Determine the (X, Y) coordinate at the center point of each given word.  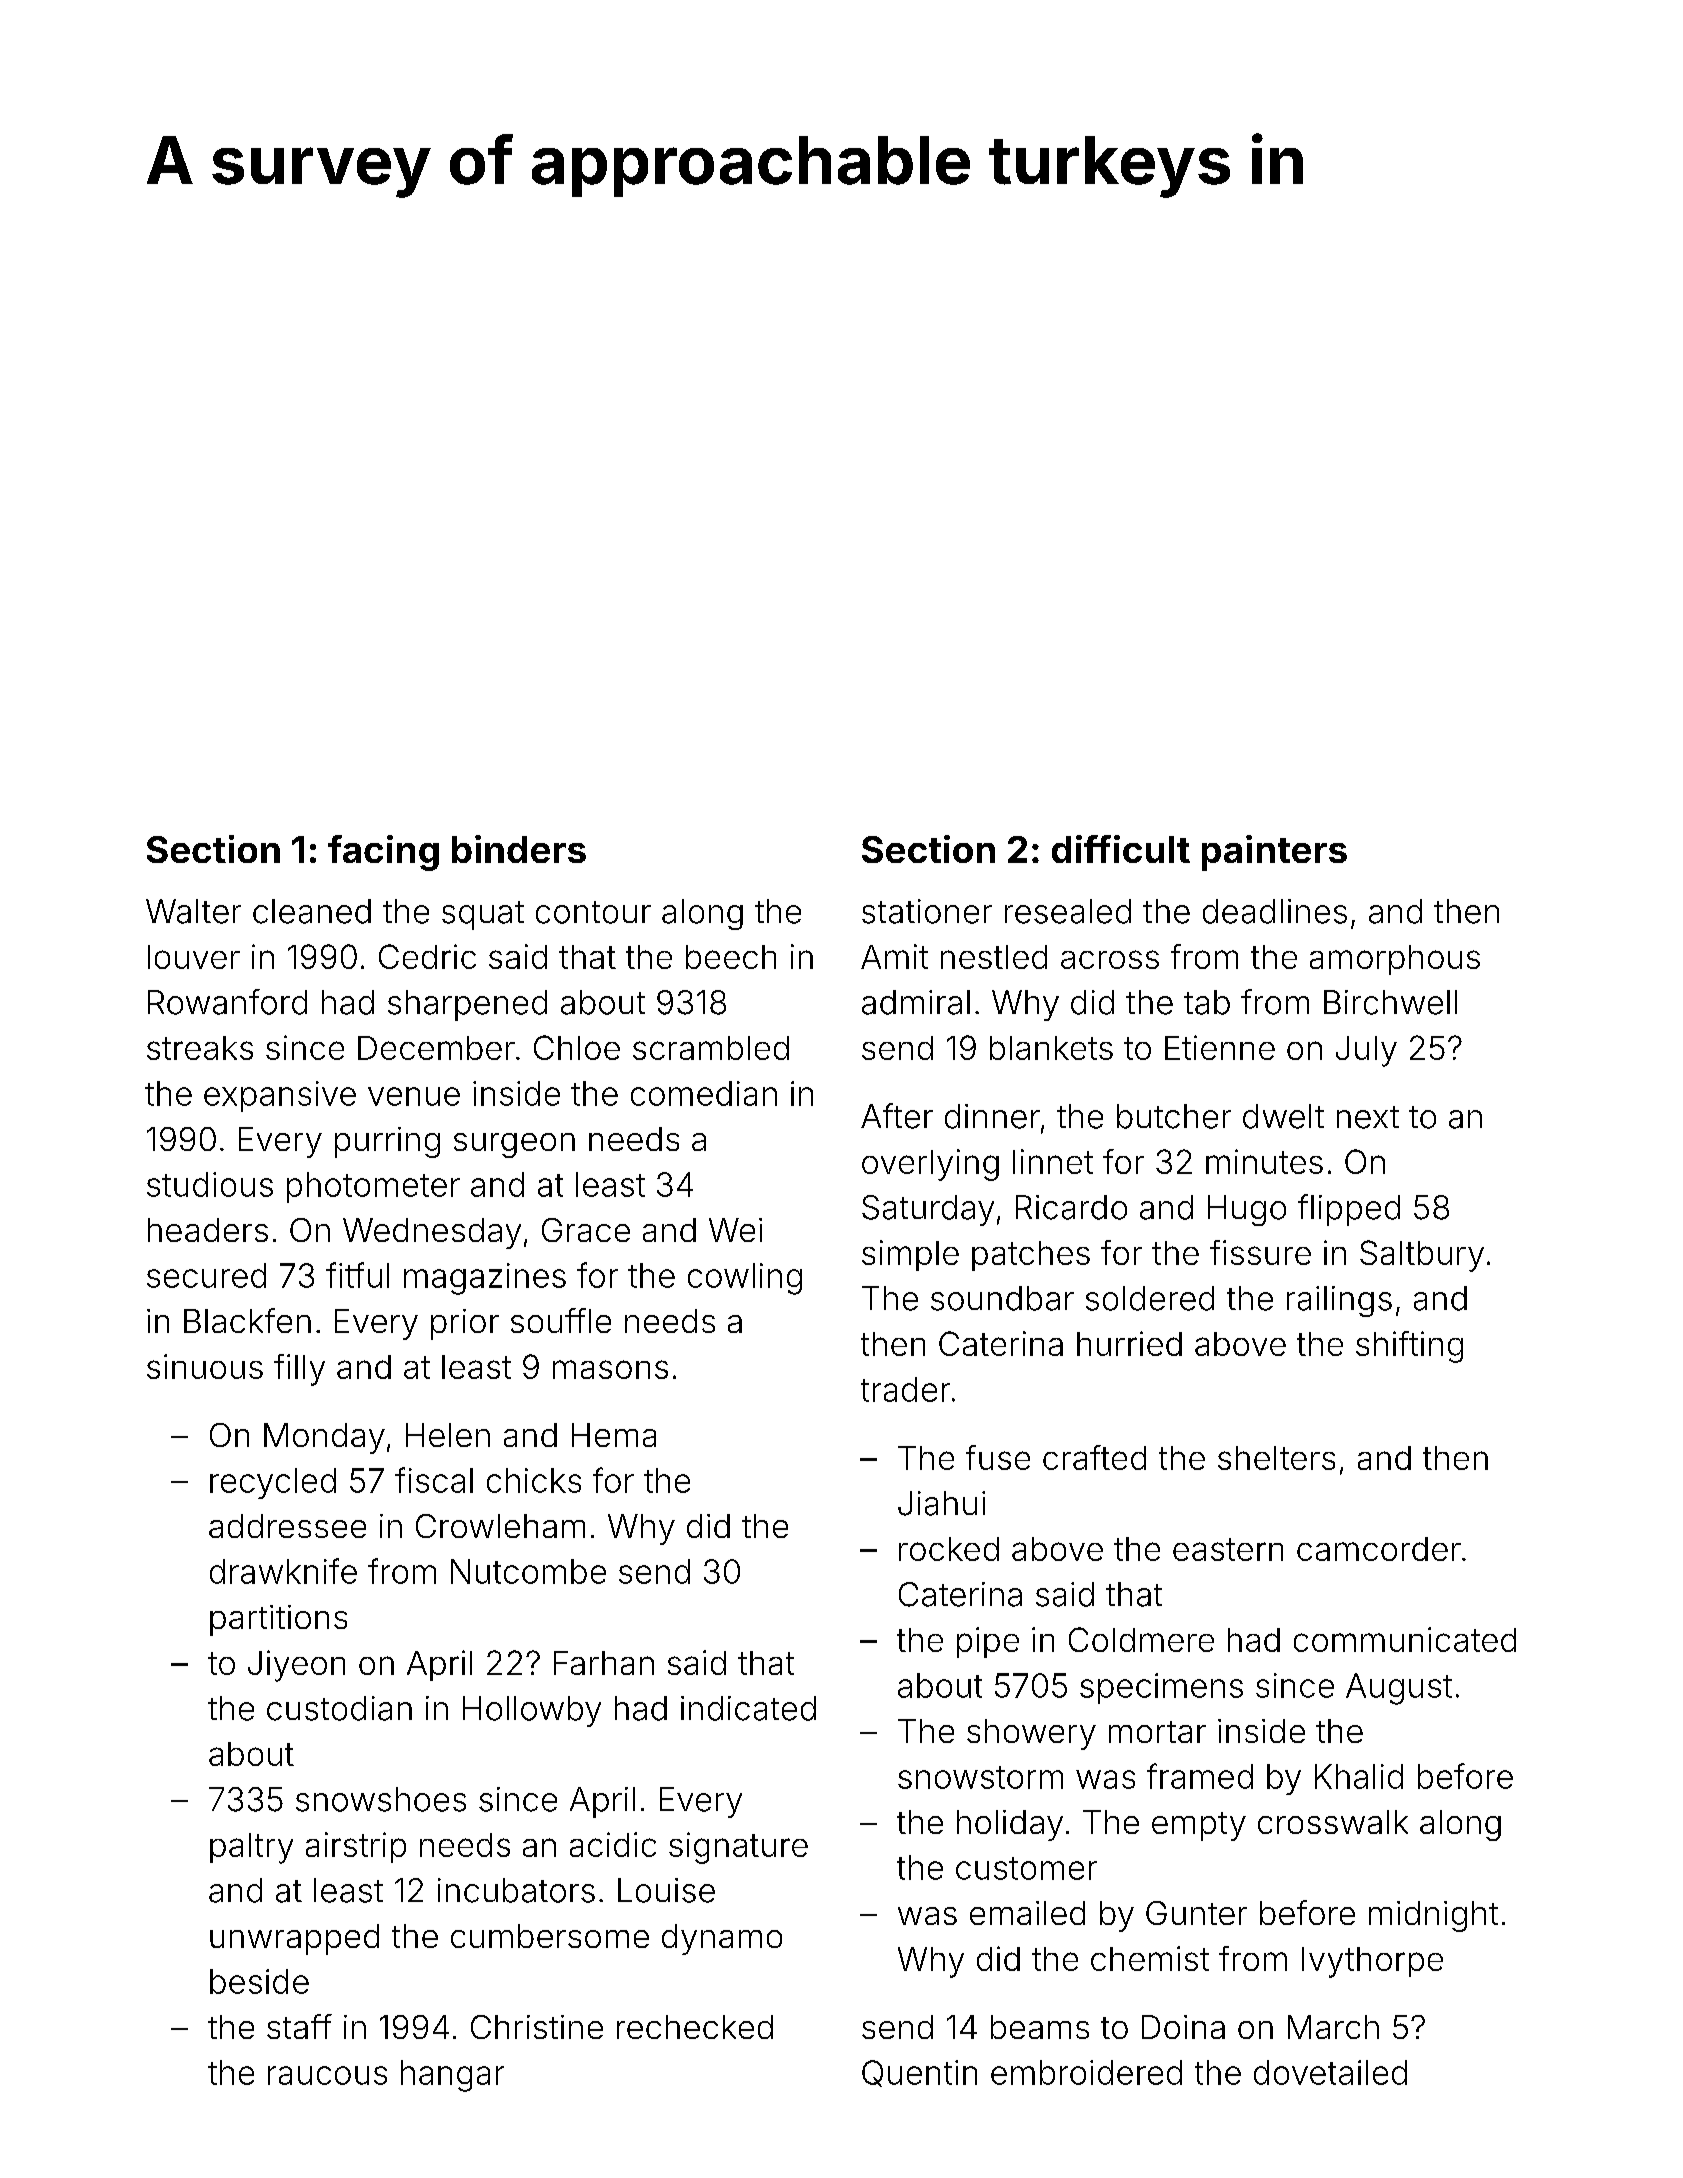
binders (519, 849)
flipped (1349, 1210)
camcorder (1379, 1549)
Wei (735, 1230)
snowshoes (381, 1799)
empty (1199, 1826)
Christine (537, 2027)
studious (210, 1184)
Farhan (604, 1663)
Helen (448, 1435)
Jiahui (941, 1503)
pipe (988, 1642)
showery (1031, 1734)
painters (1274, 853)
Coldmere (1141, 1639)
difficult (1121, 849)
